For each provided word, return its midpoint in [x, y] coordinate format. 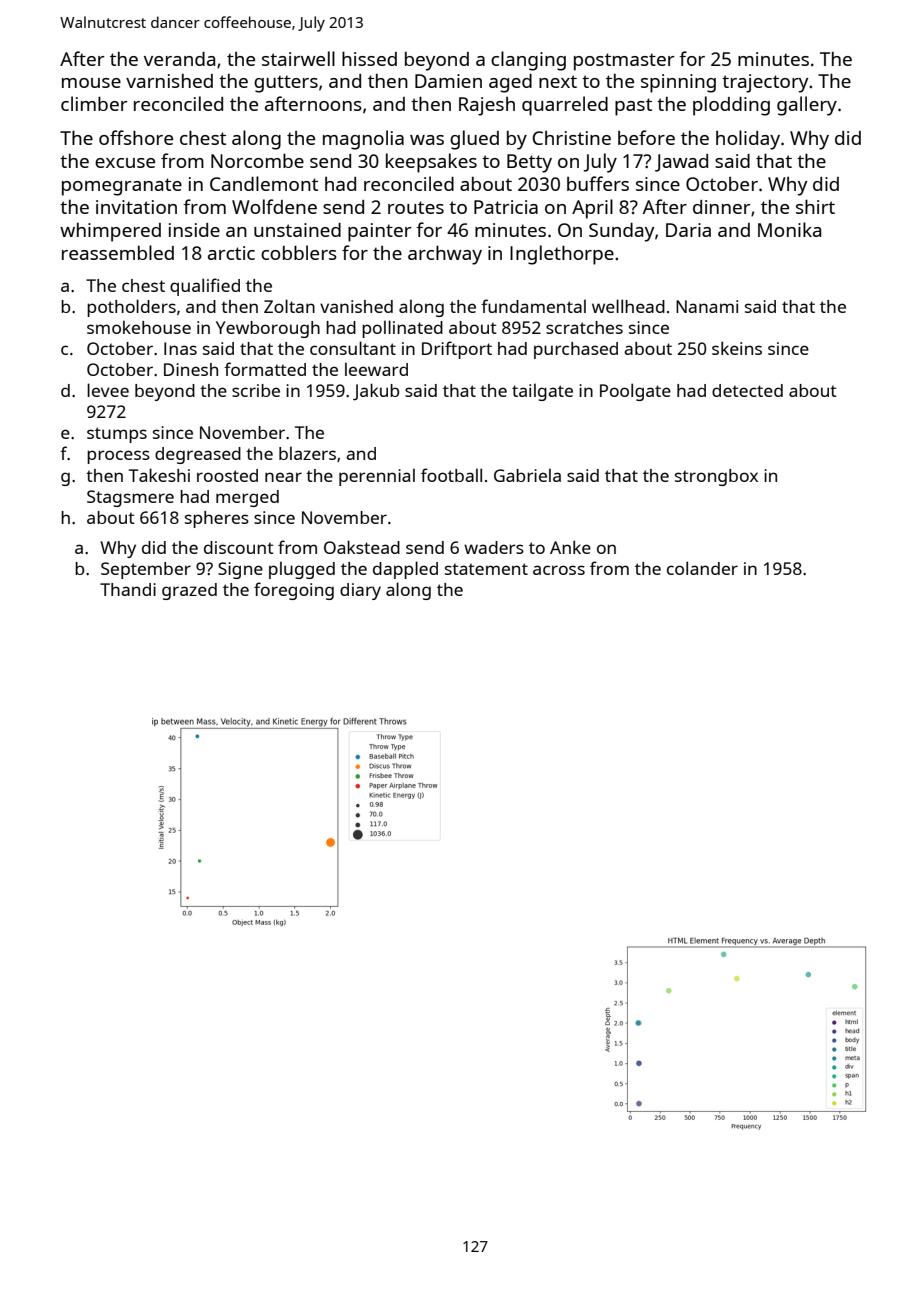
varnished [169, 80]
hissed [369, 58]
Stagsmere [130, 498]
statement [486, 569]
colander [702, 568]
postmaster [624, 62]
